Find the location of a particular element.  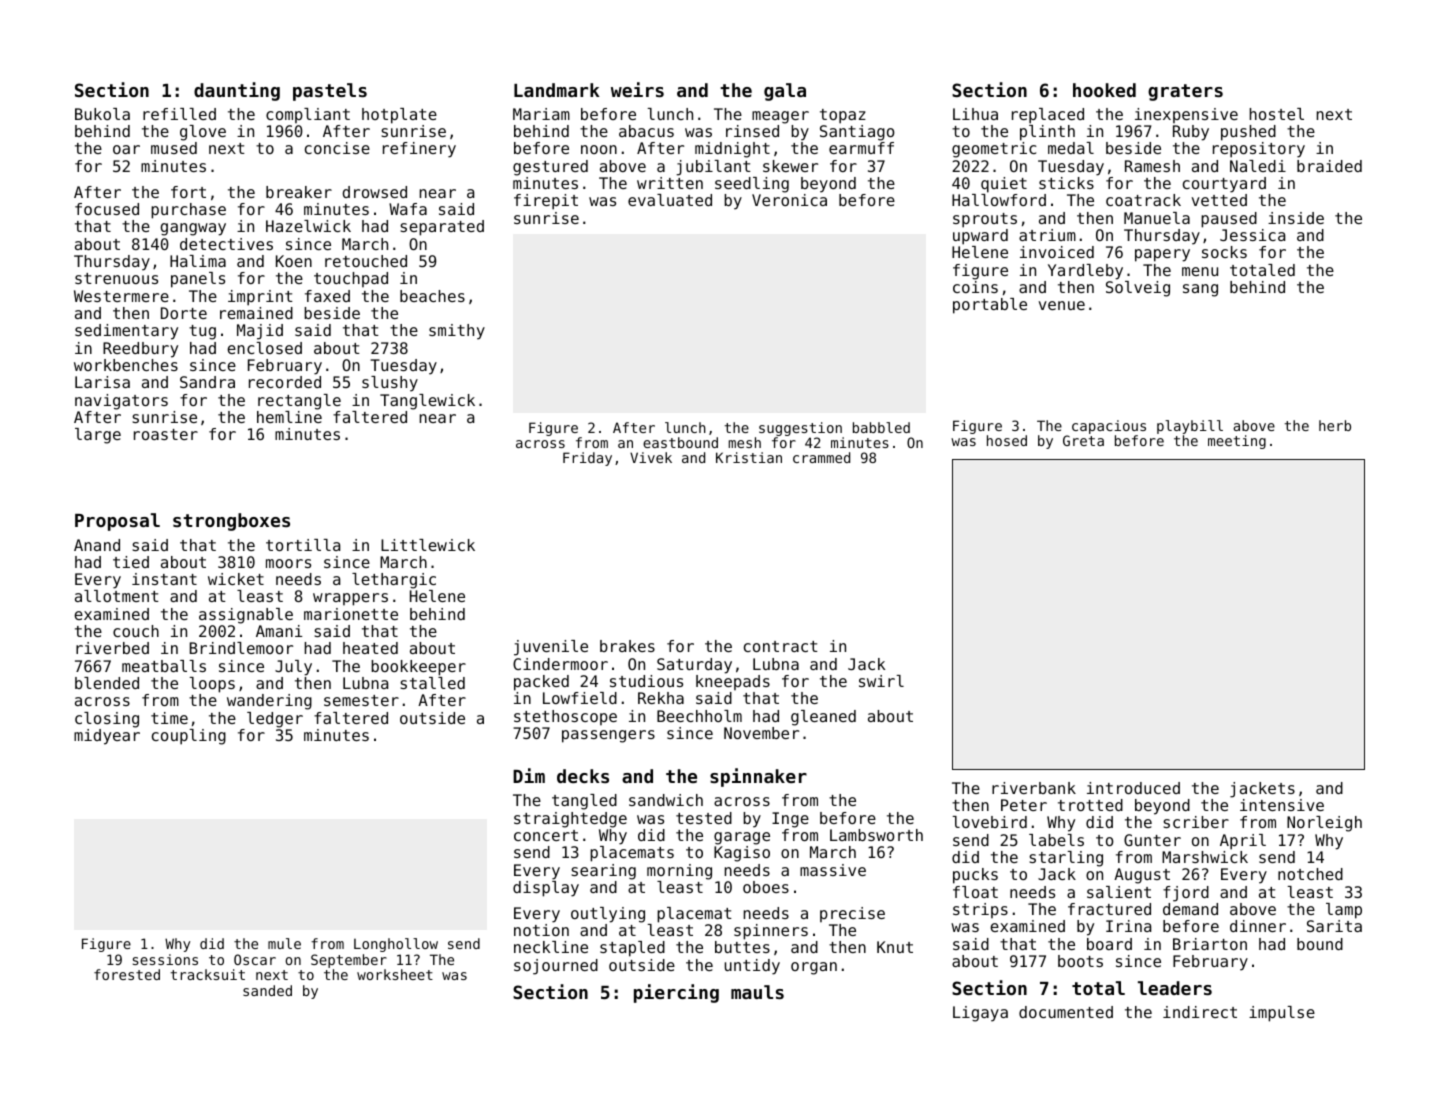

piercing is located at coordinates (676, 993).
